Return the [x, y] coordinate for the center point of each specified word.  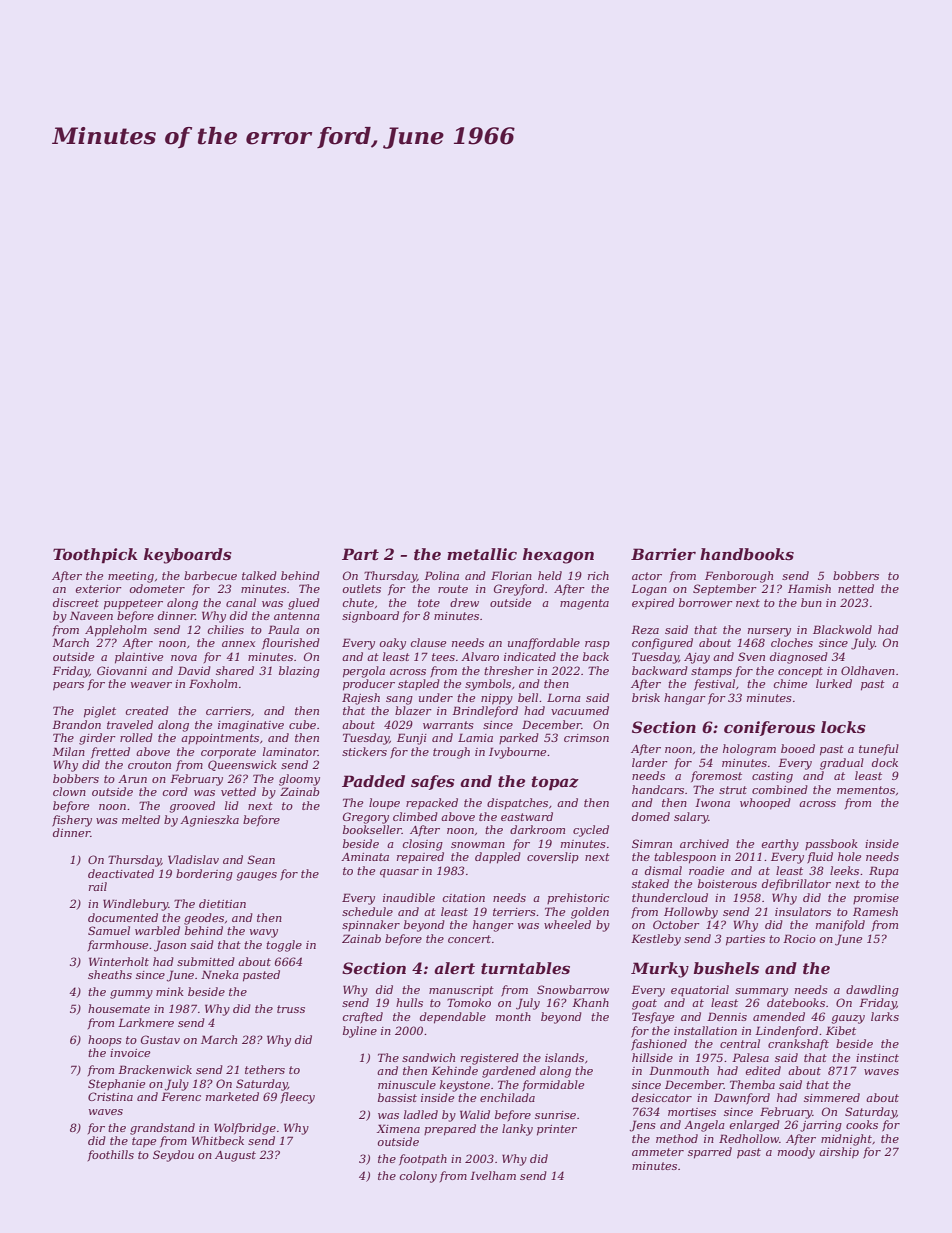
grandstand [162, 1129]
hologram [749, 750]
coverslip [553, 858]
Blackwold [842, 629]
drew [464, 602]
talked [259, 575]
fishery [72, 821]
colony [418, 1177]
